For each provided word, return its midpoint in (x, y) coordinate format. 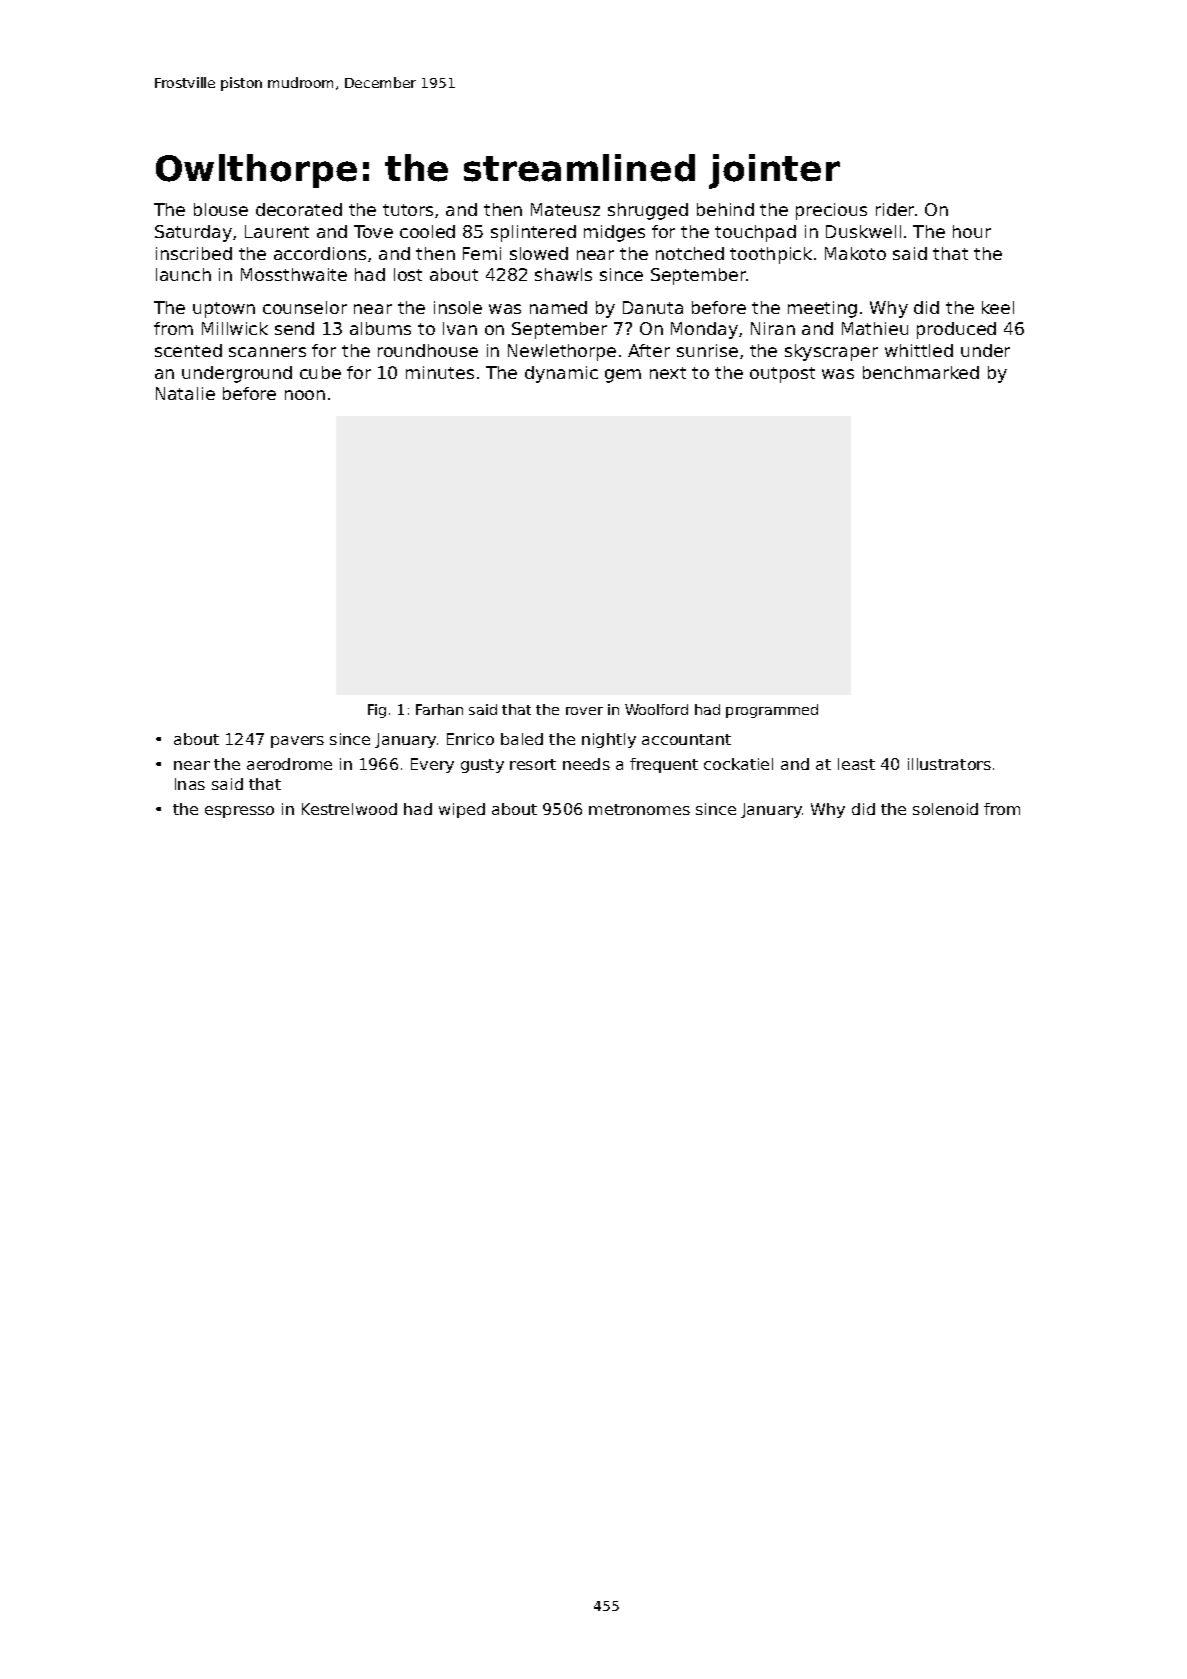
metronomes (639, 809)
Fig (377, 711)
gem (623, 376)
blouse (221, 209)
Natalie (185, 393)
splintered (533, 233)
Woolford (656, 709)
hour (972, 231)
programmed (772, 711)
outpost (782, 375)
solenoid (945, 809)
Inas (190, 784)
